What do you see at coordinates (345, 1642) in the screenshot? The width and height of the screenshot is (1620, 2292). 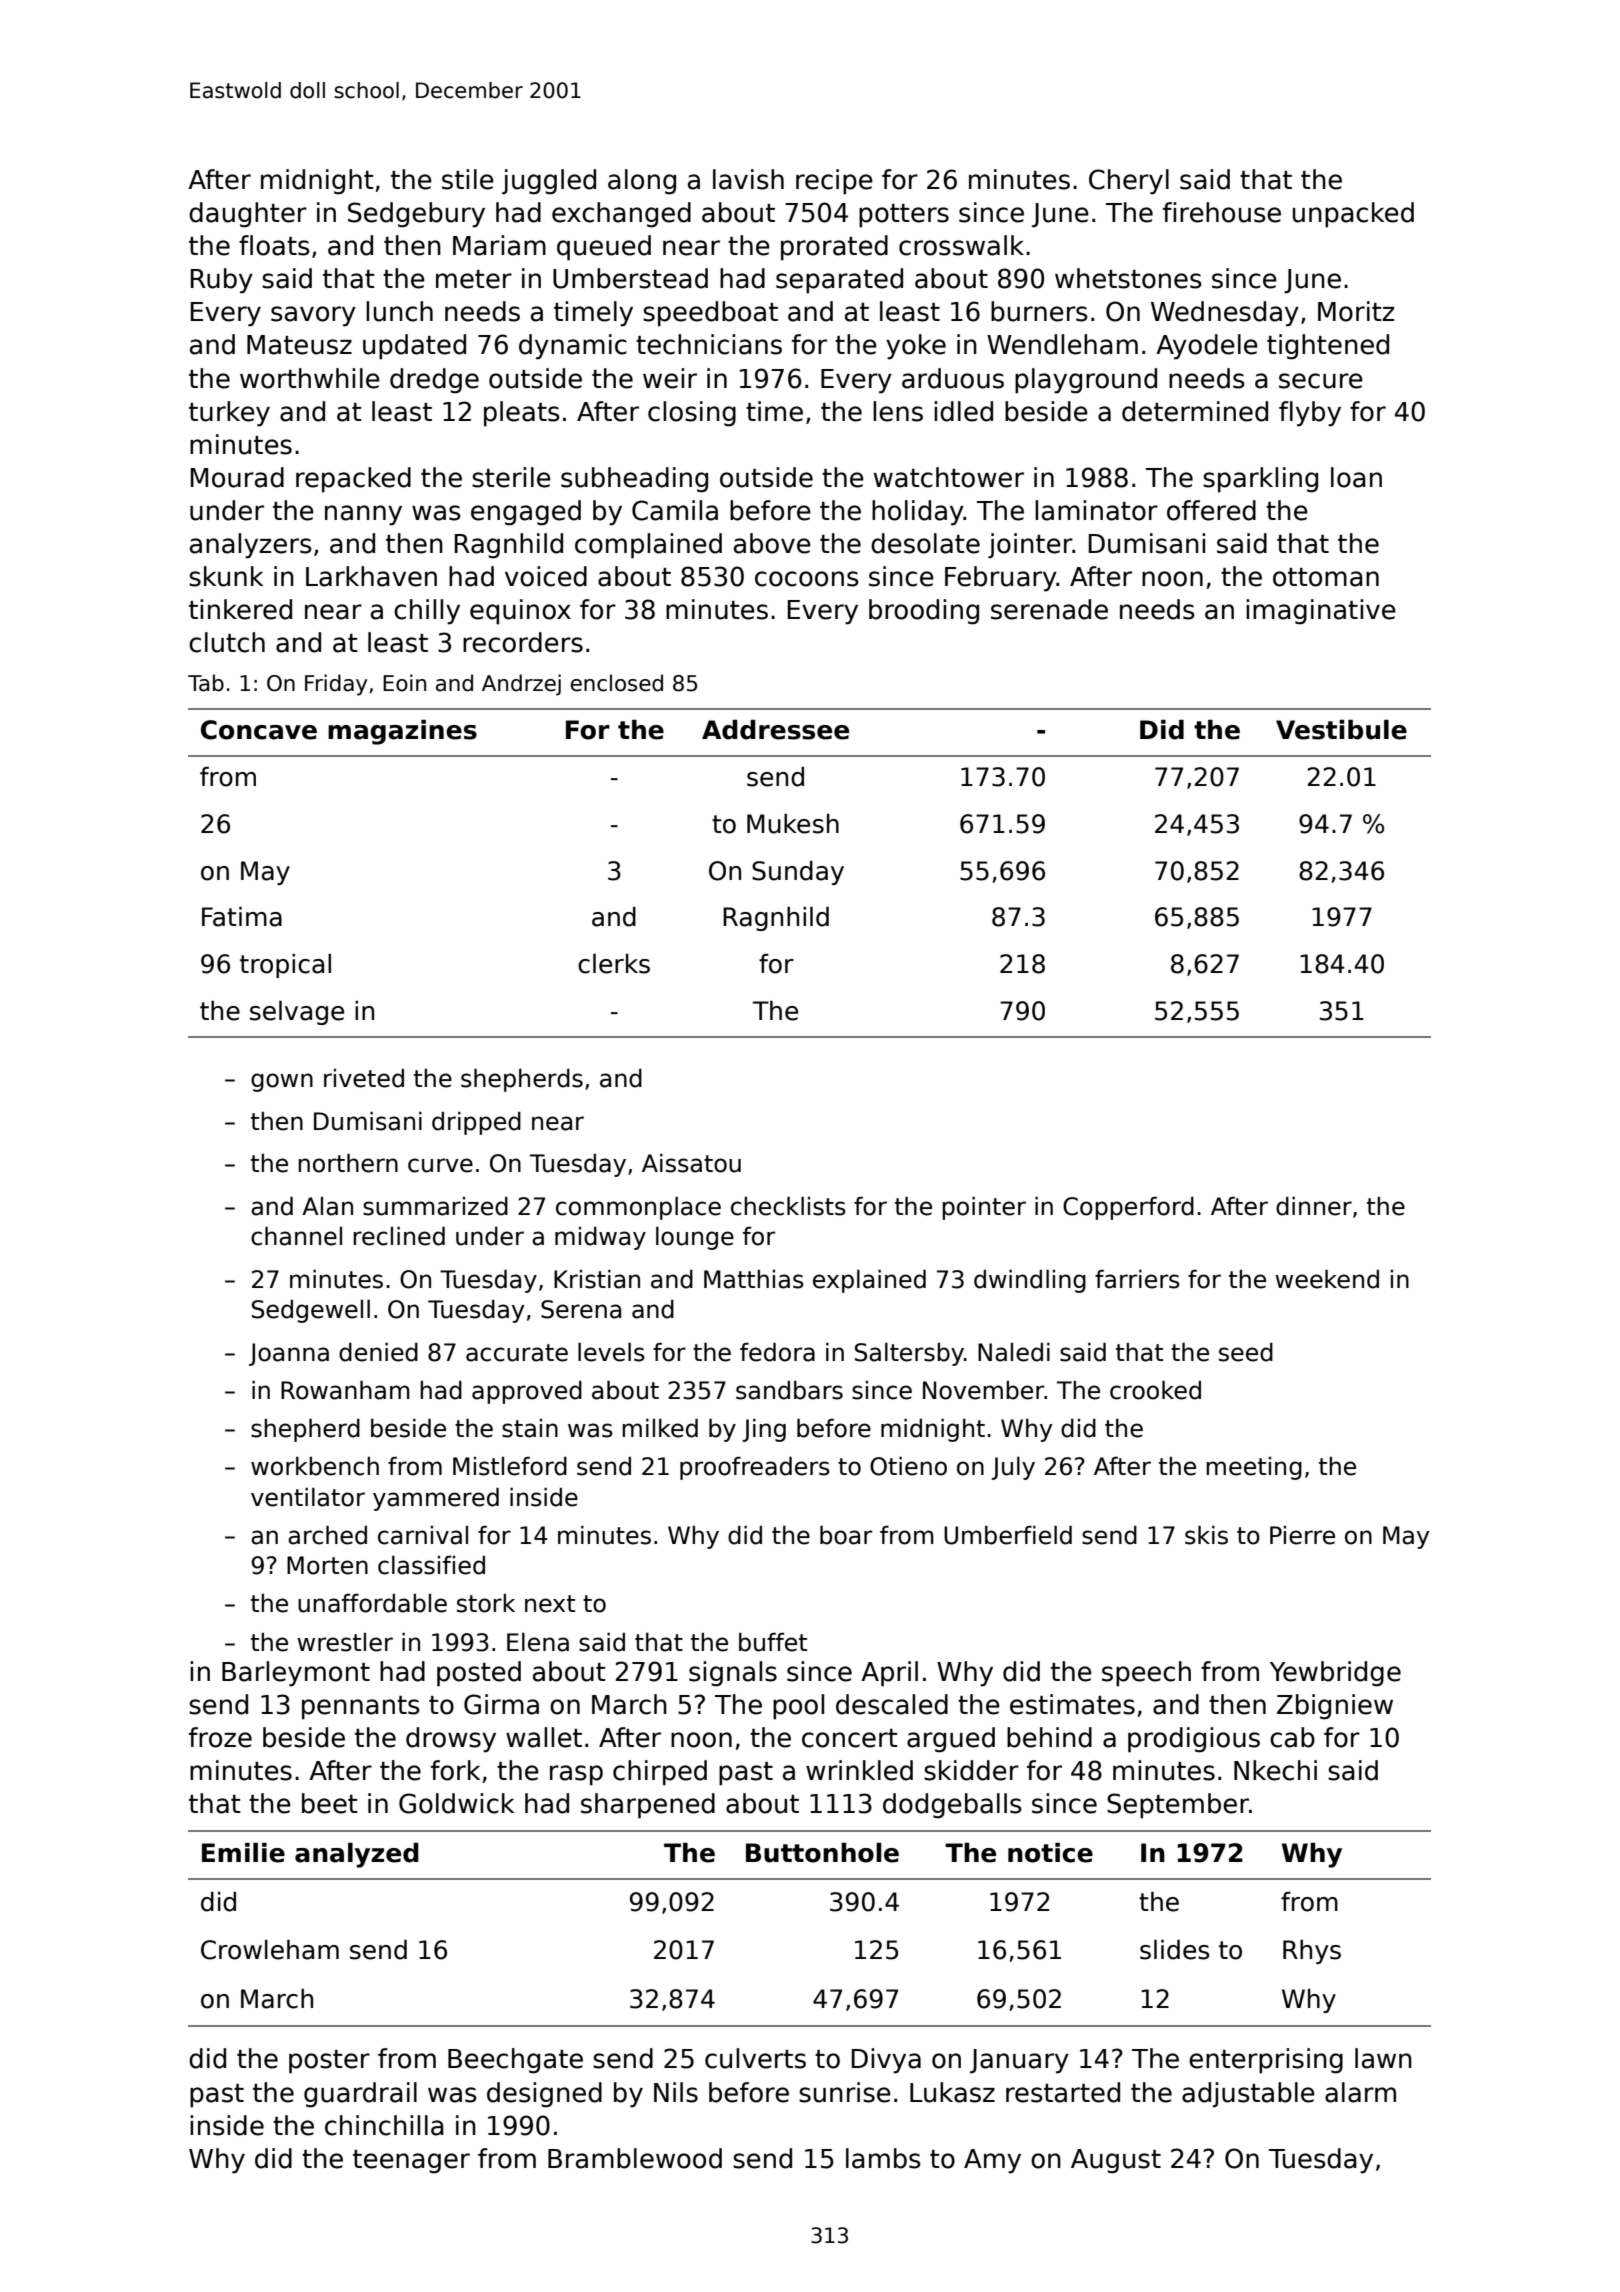 I see `wrestler` at bounding box center [345, 1642].
